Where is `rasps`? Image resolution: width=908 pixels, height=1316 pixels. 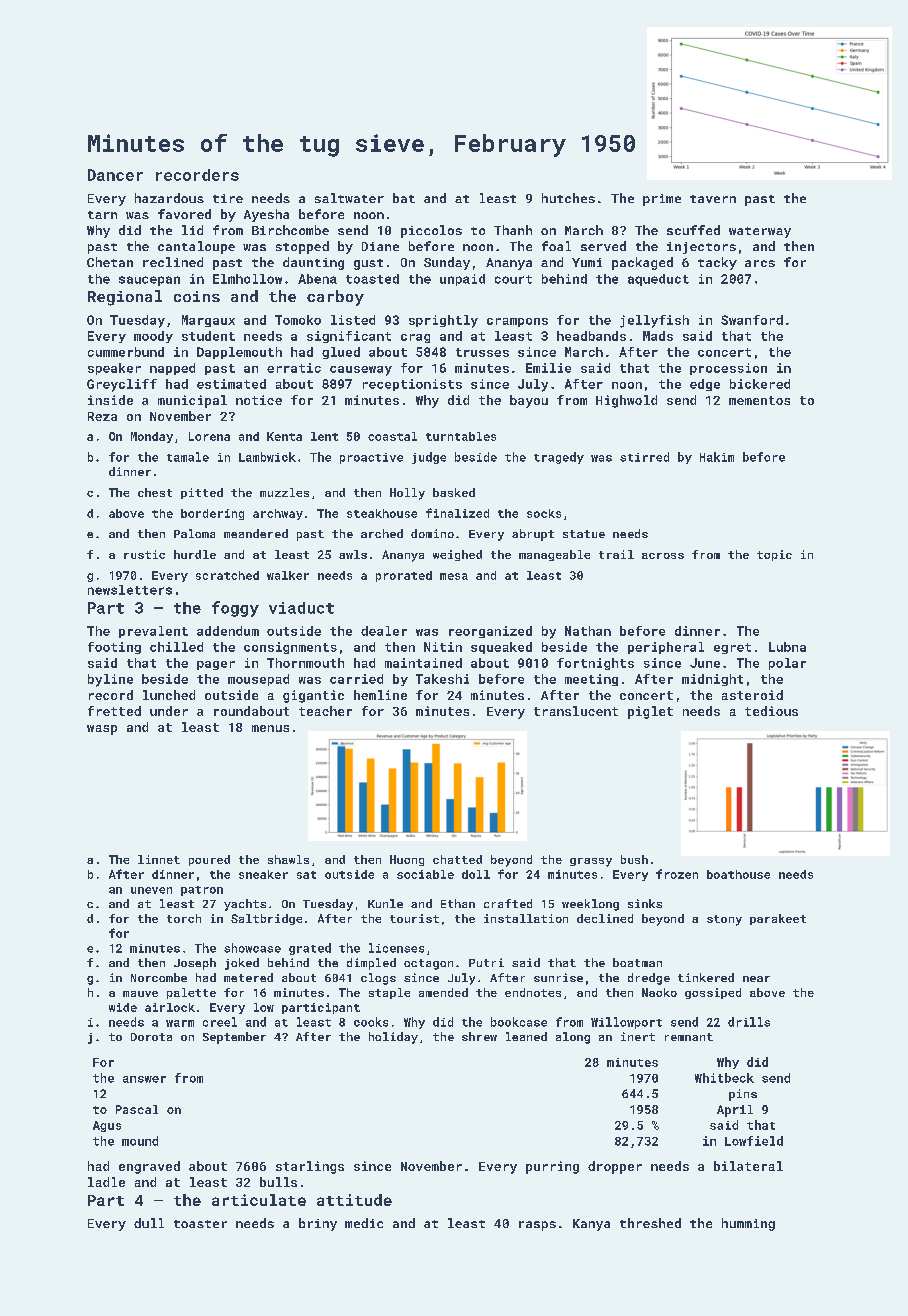
rasps is located at coordinates (537, 1226).
